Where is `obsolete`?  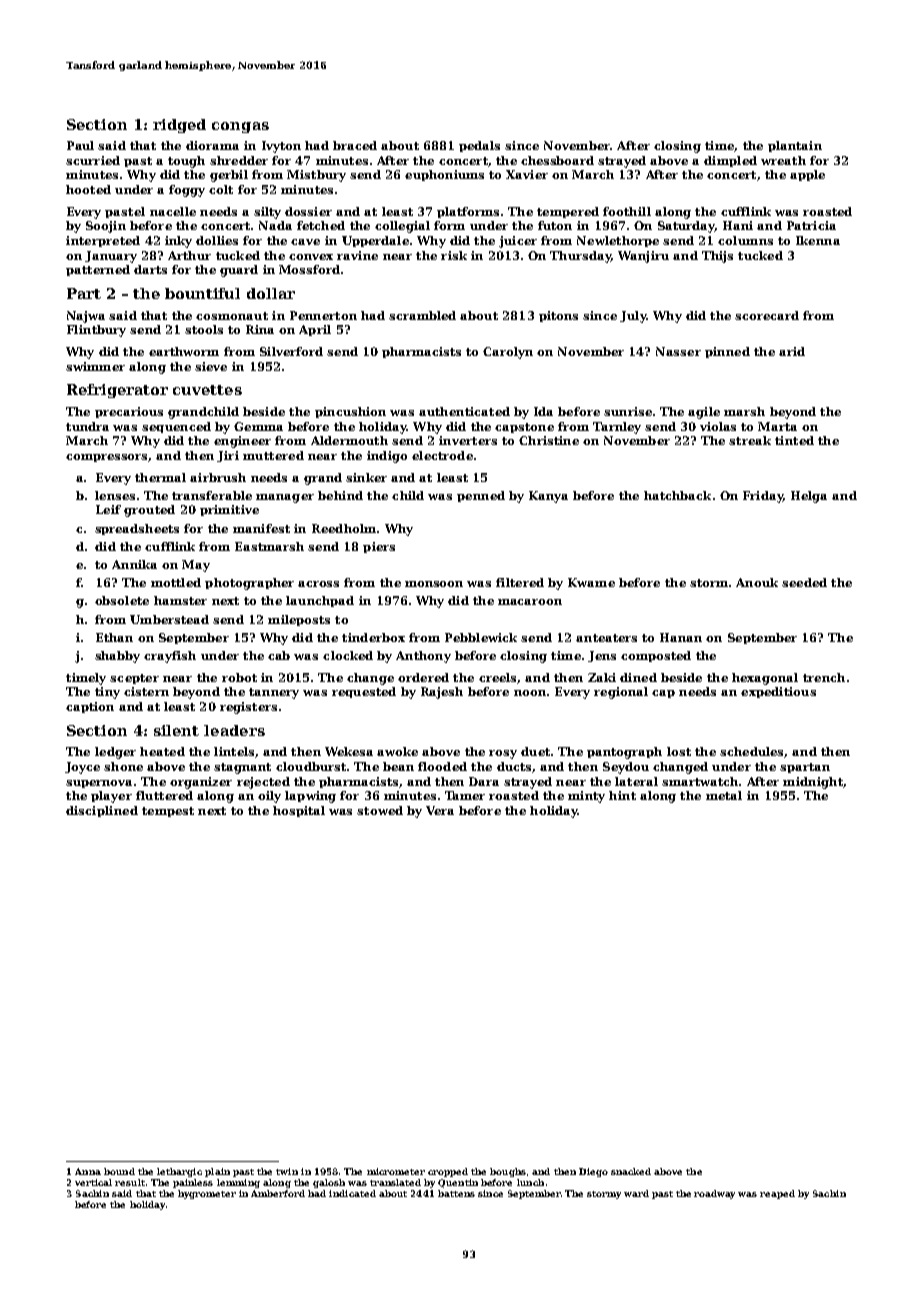
obsolete is located at coordinates (122, 600).
